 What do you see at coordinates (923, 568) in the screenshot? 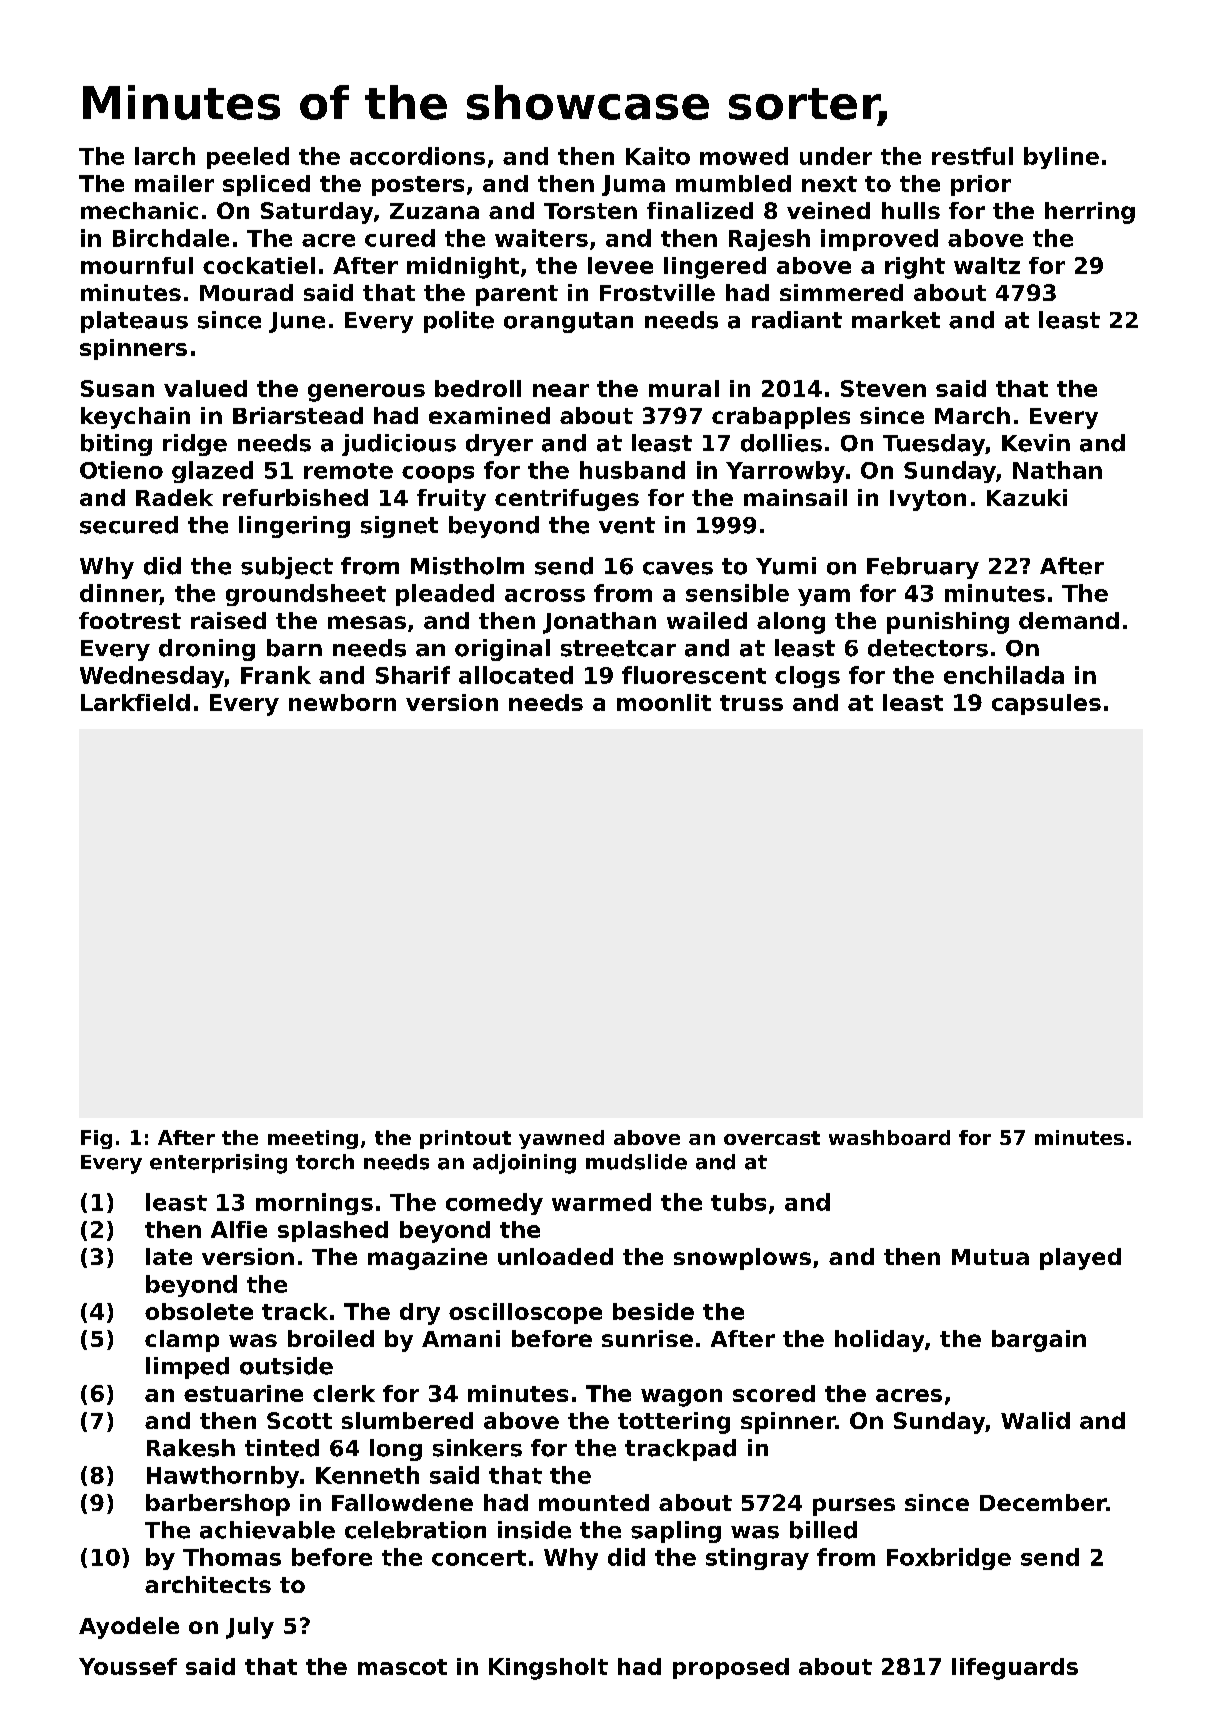
I see `February` at bounding box center [923, 568].
